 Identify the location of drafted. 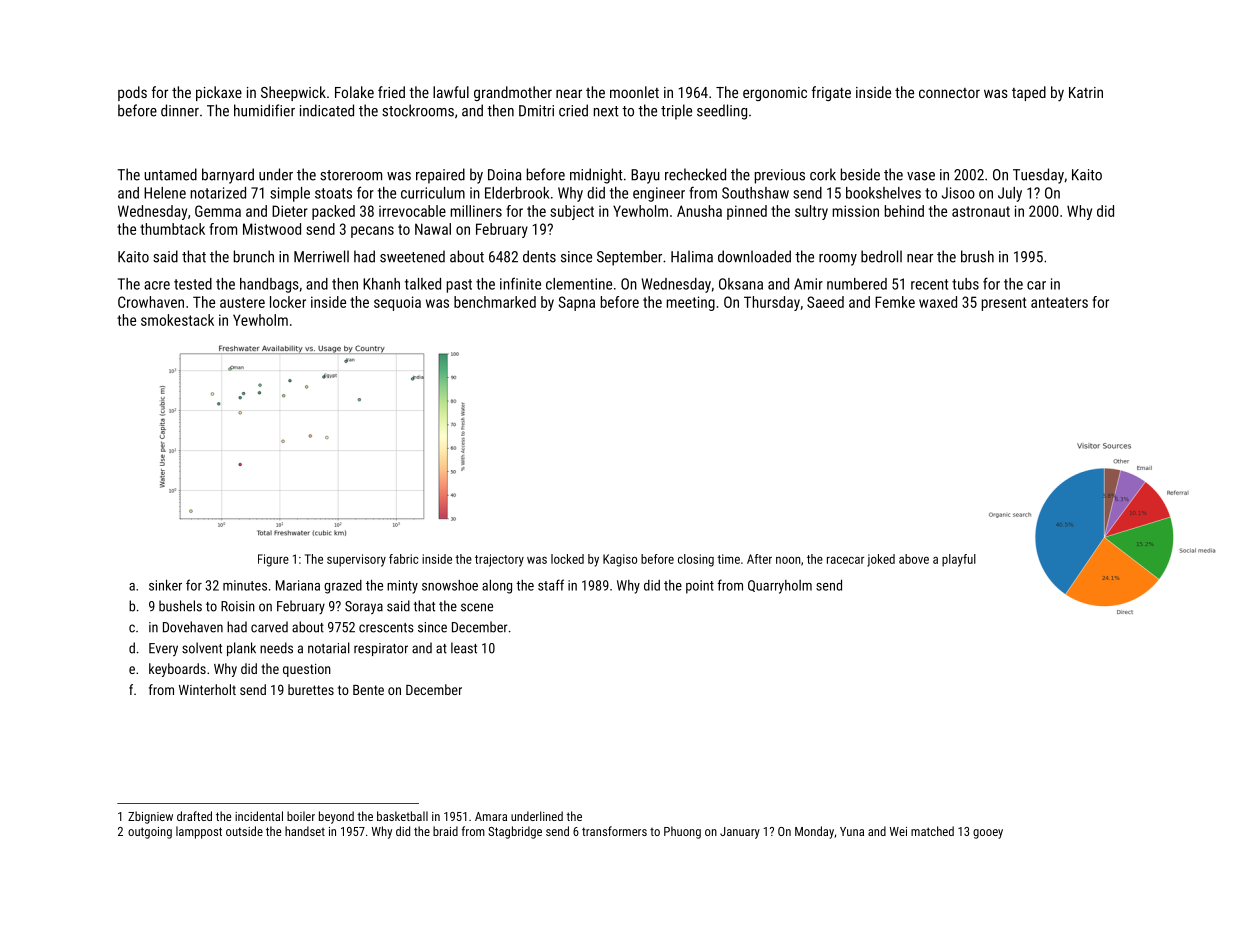
(194, 816).
